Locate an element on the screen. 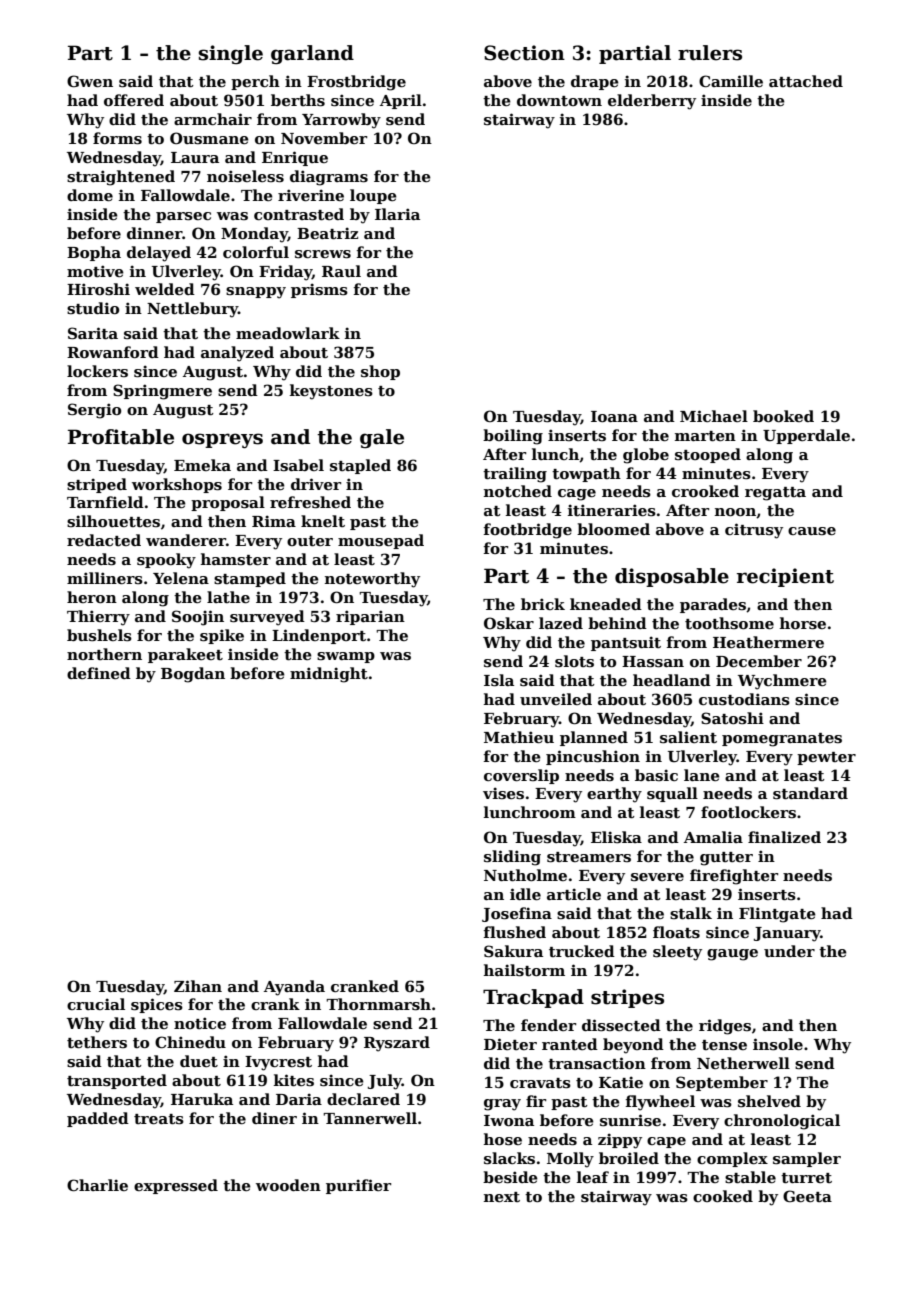 The height and width of the screenshot is (1308, 924). Zihan is located at coordinates (198, 986).
